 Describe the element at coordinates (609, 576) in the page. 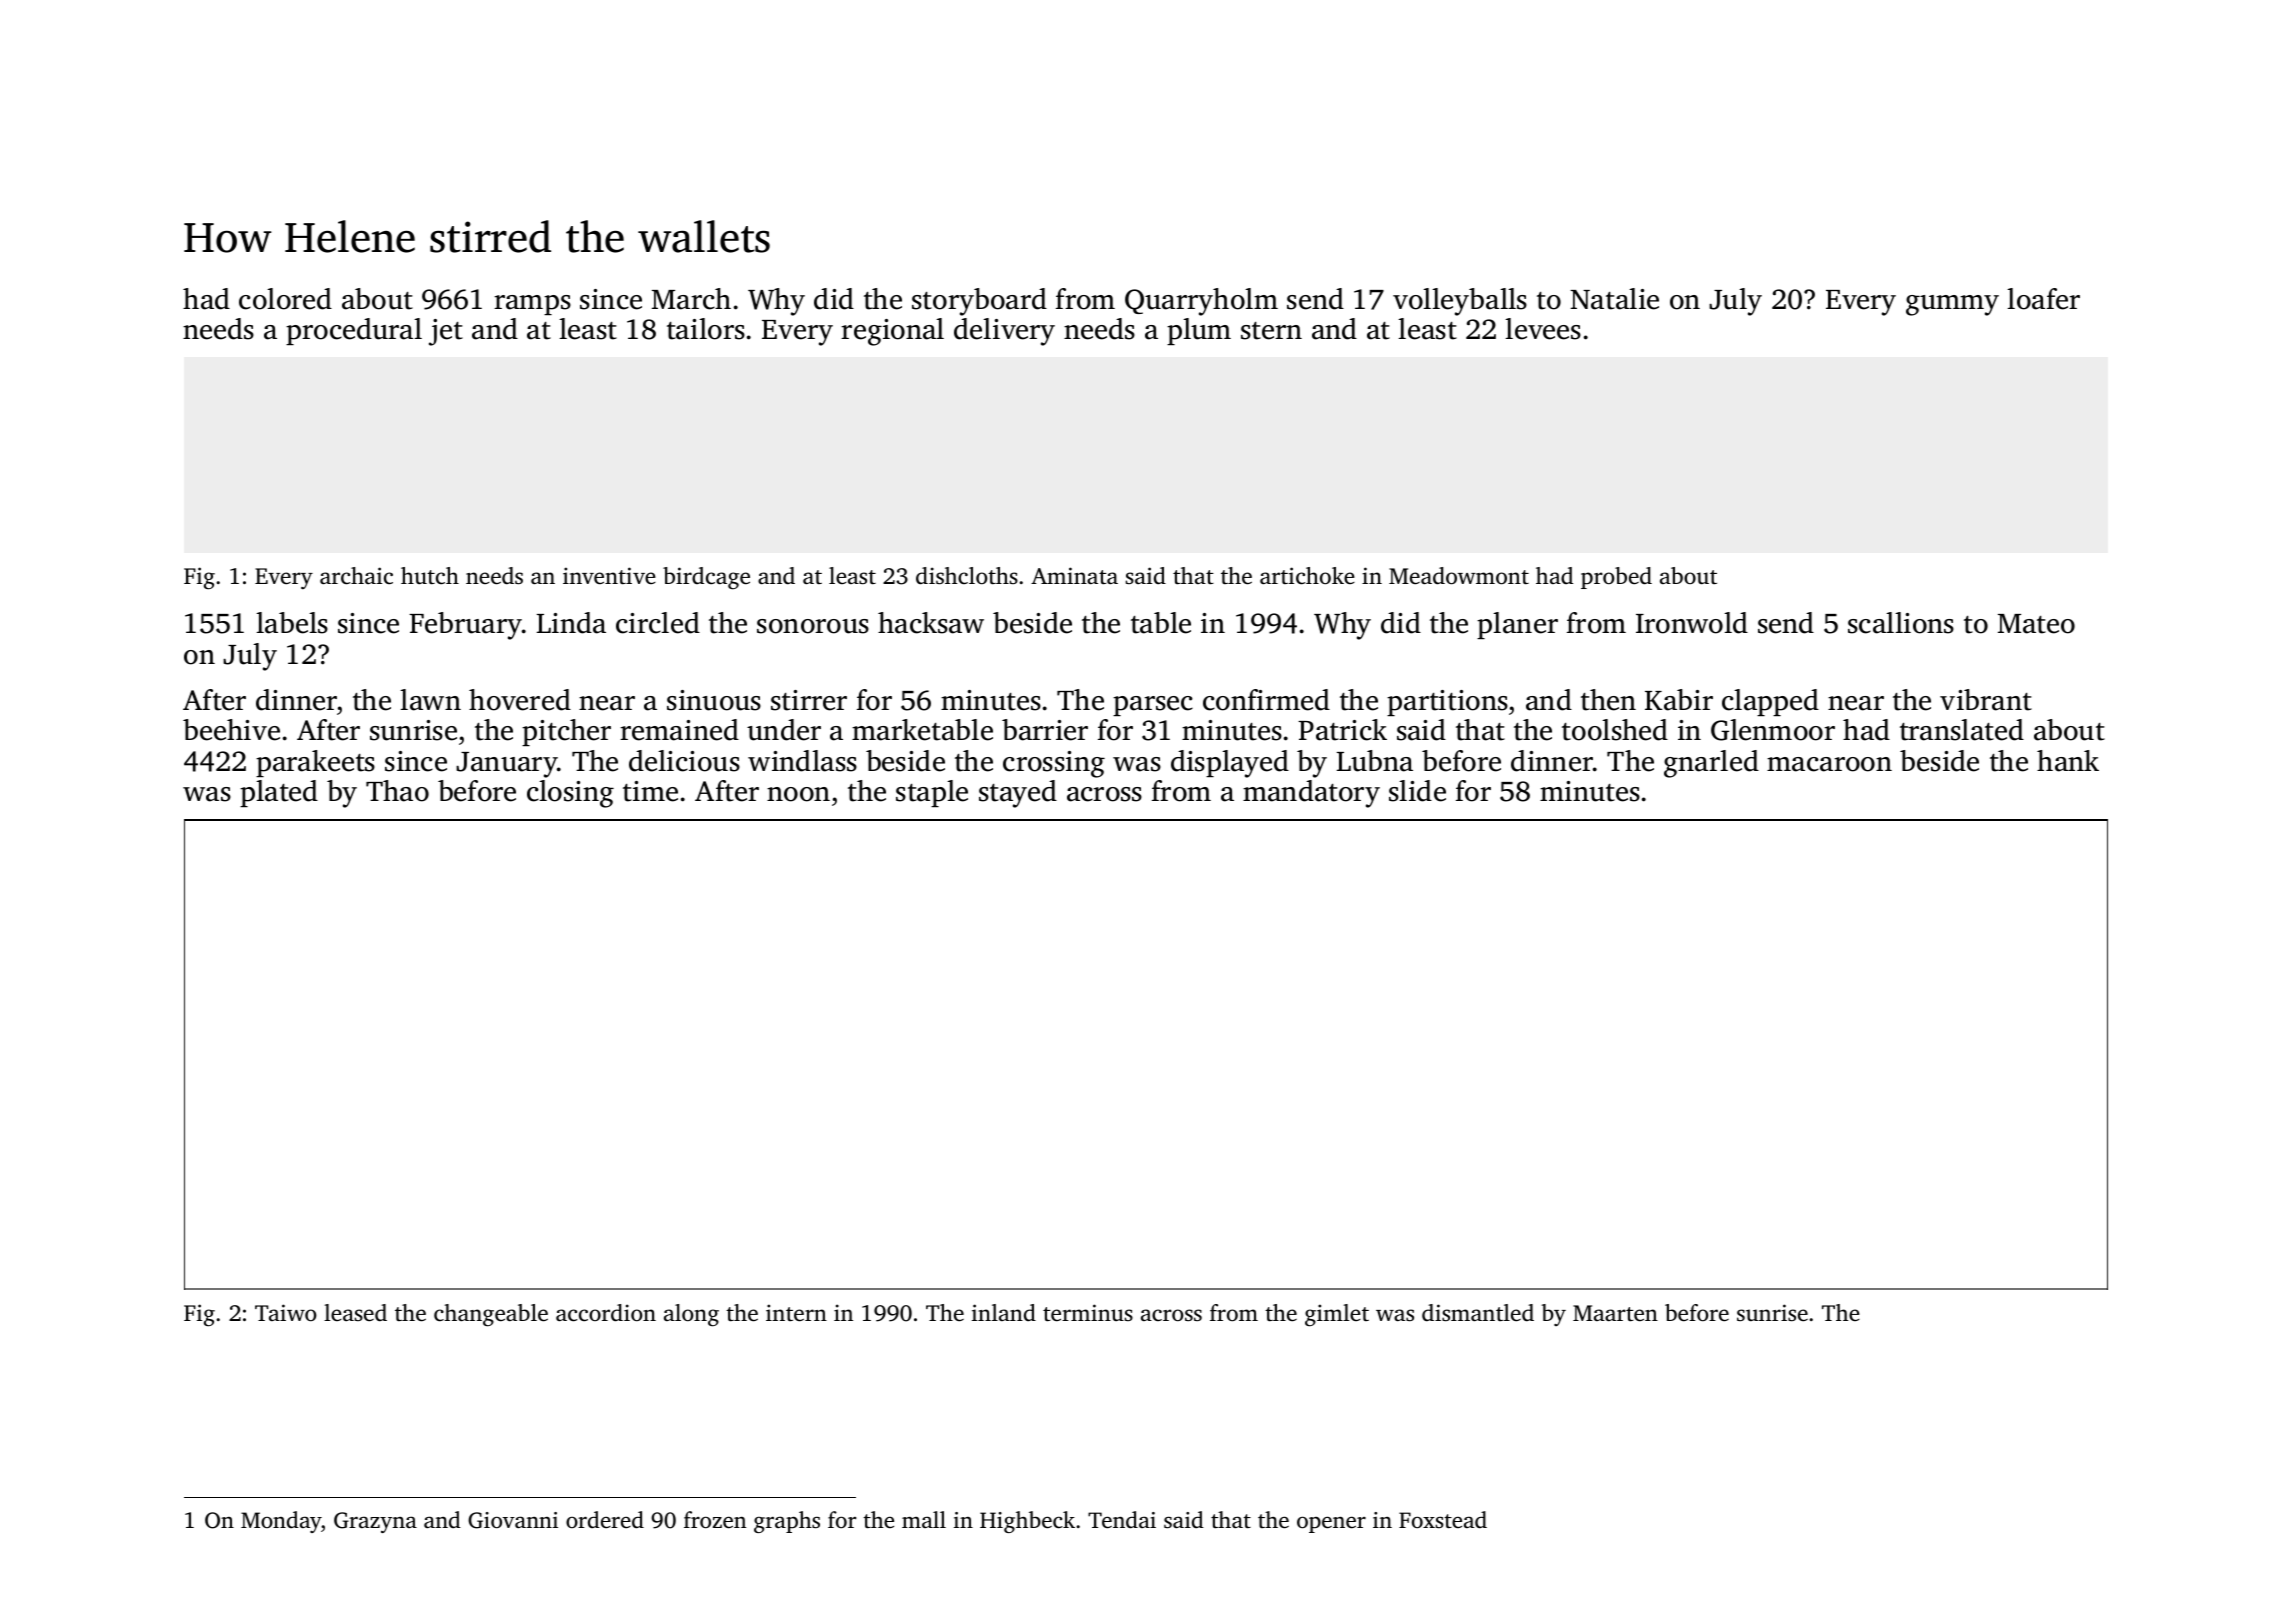

I see `inventive` at that location.
